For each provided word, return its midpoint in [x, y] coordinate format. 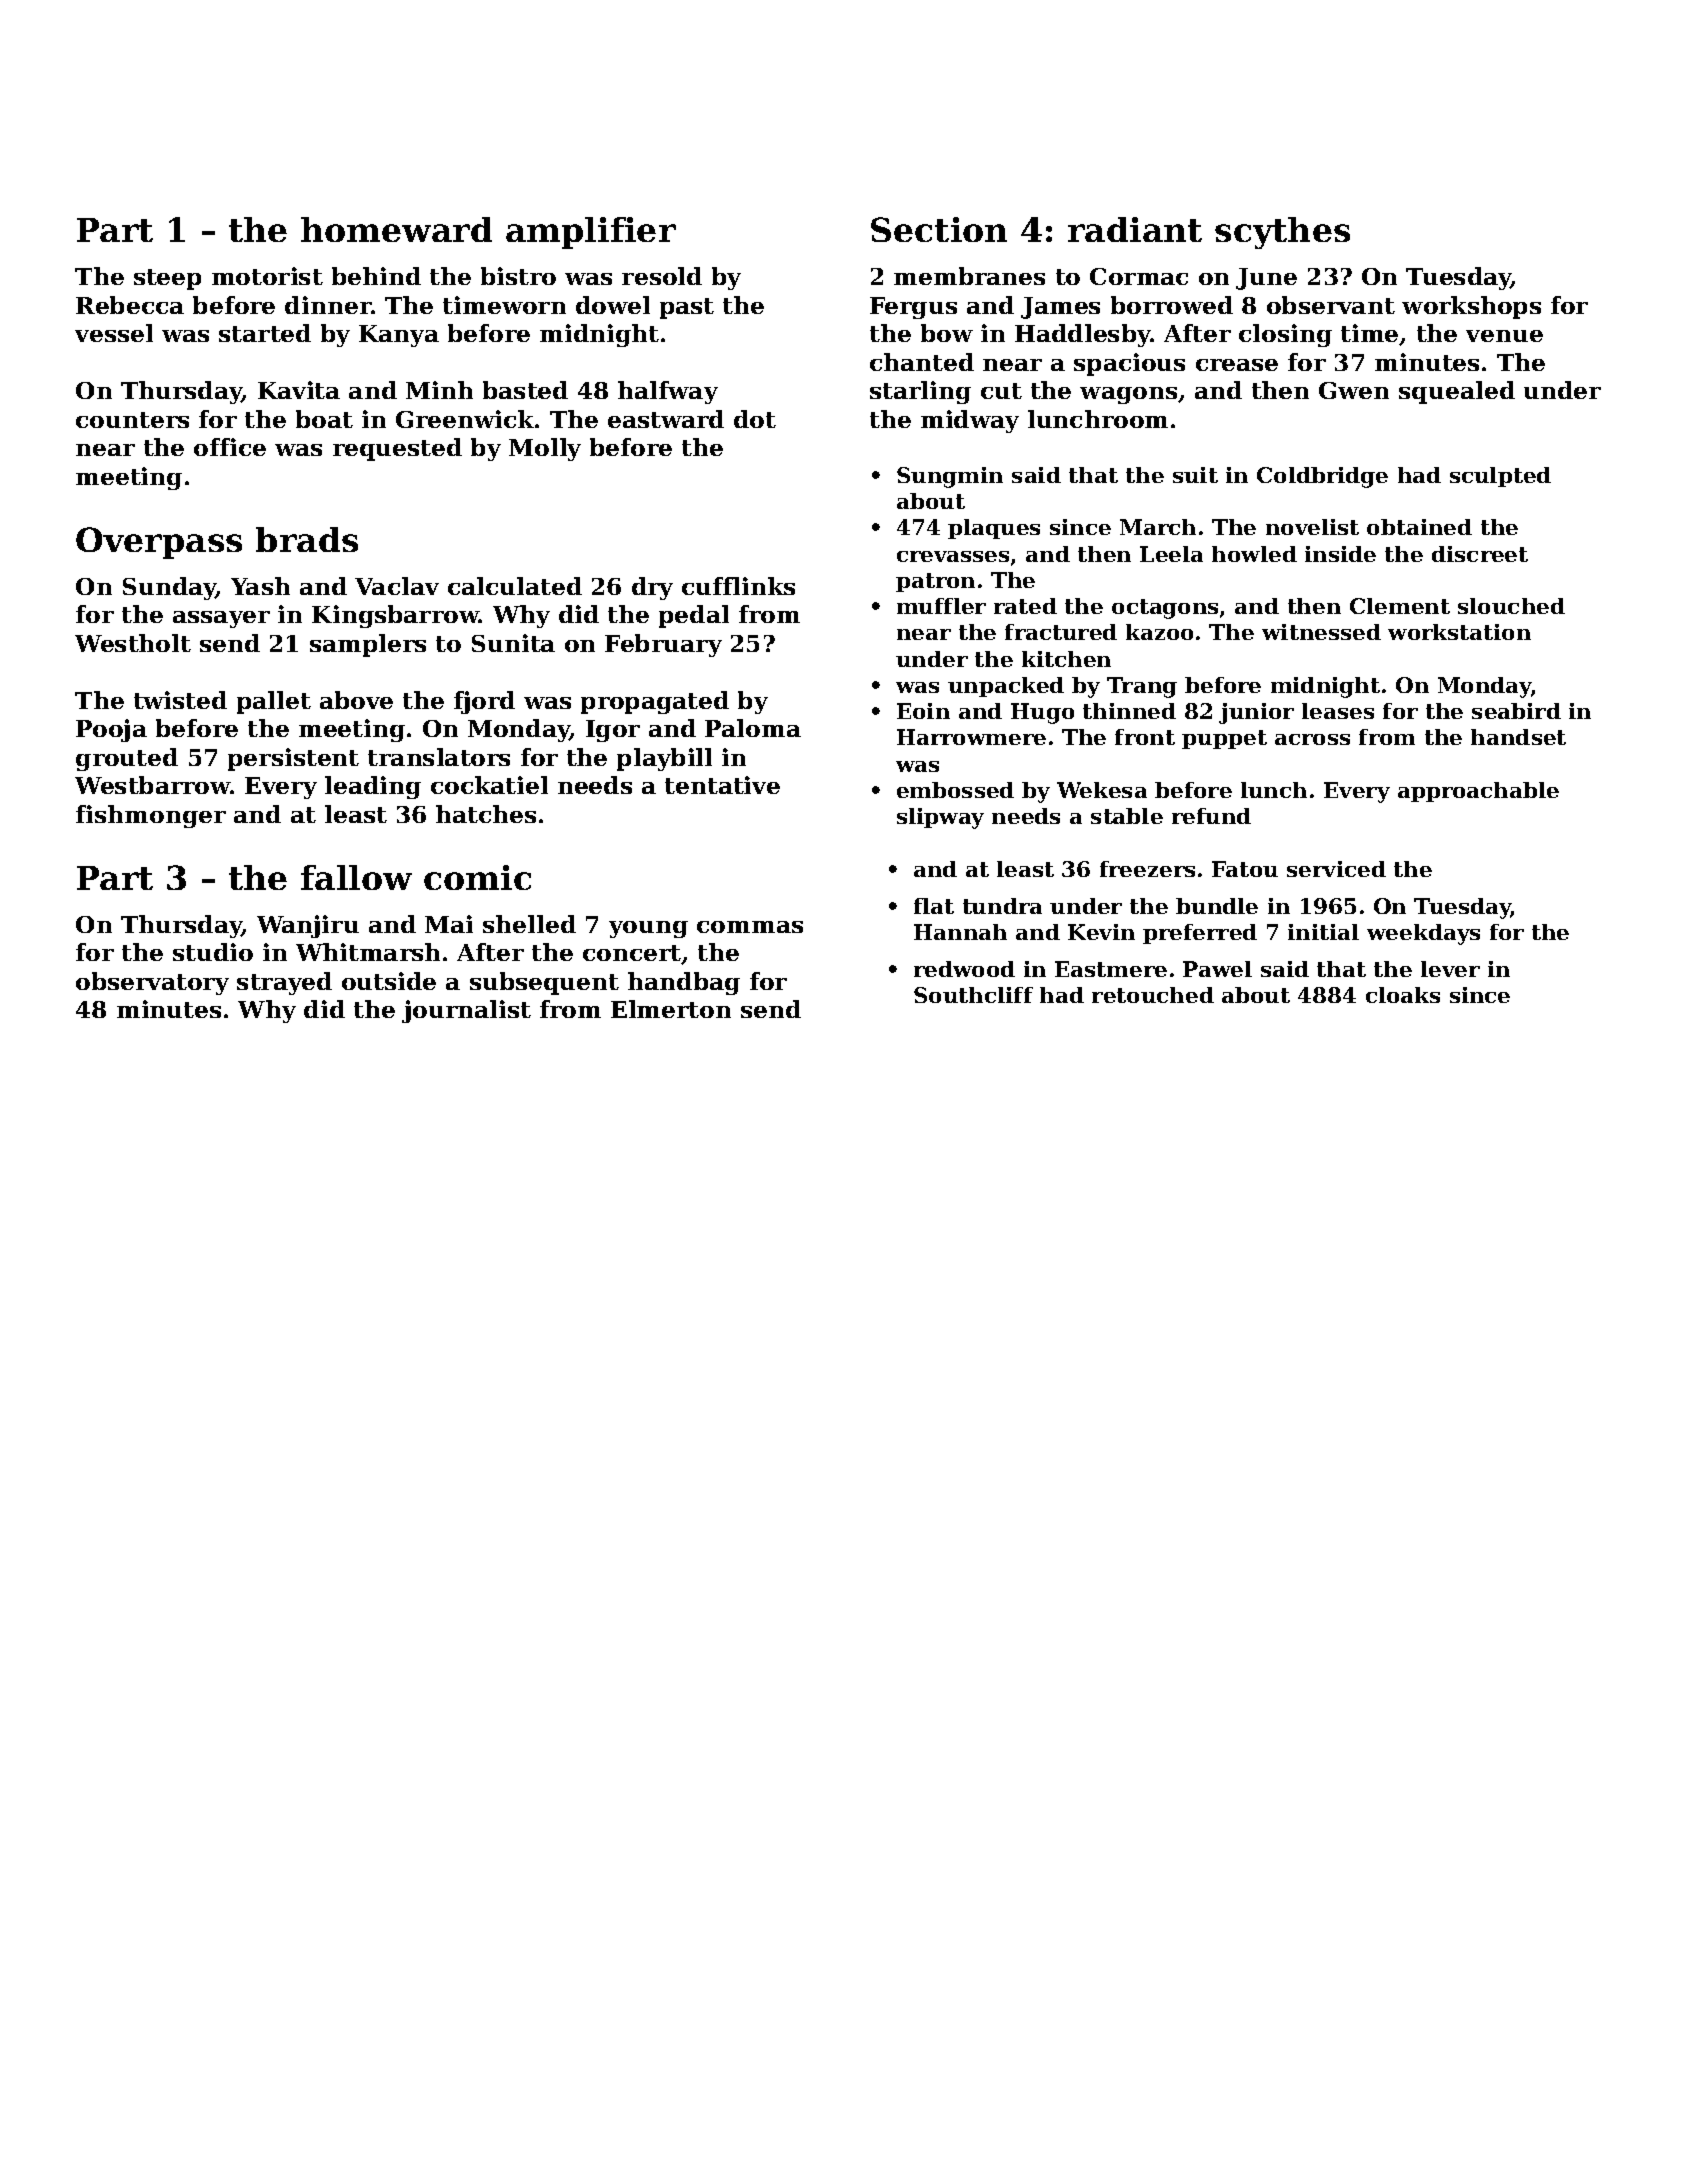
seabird [1516, 711]
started [265, 333]
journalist [466, 1011]
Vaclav [397, 586]
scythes [1282, 233]
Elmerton [671, 1009]
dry [652, 588]
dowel [613, 305]
